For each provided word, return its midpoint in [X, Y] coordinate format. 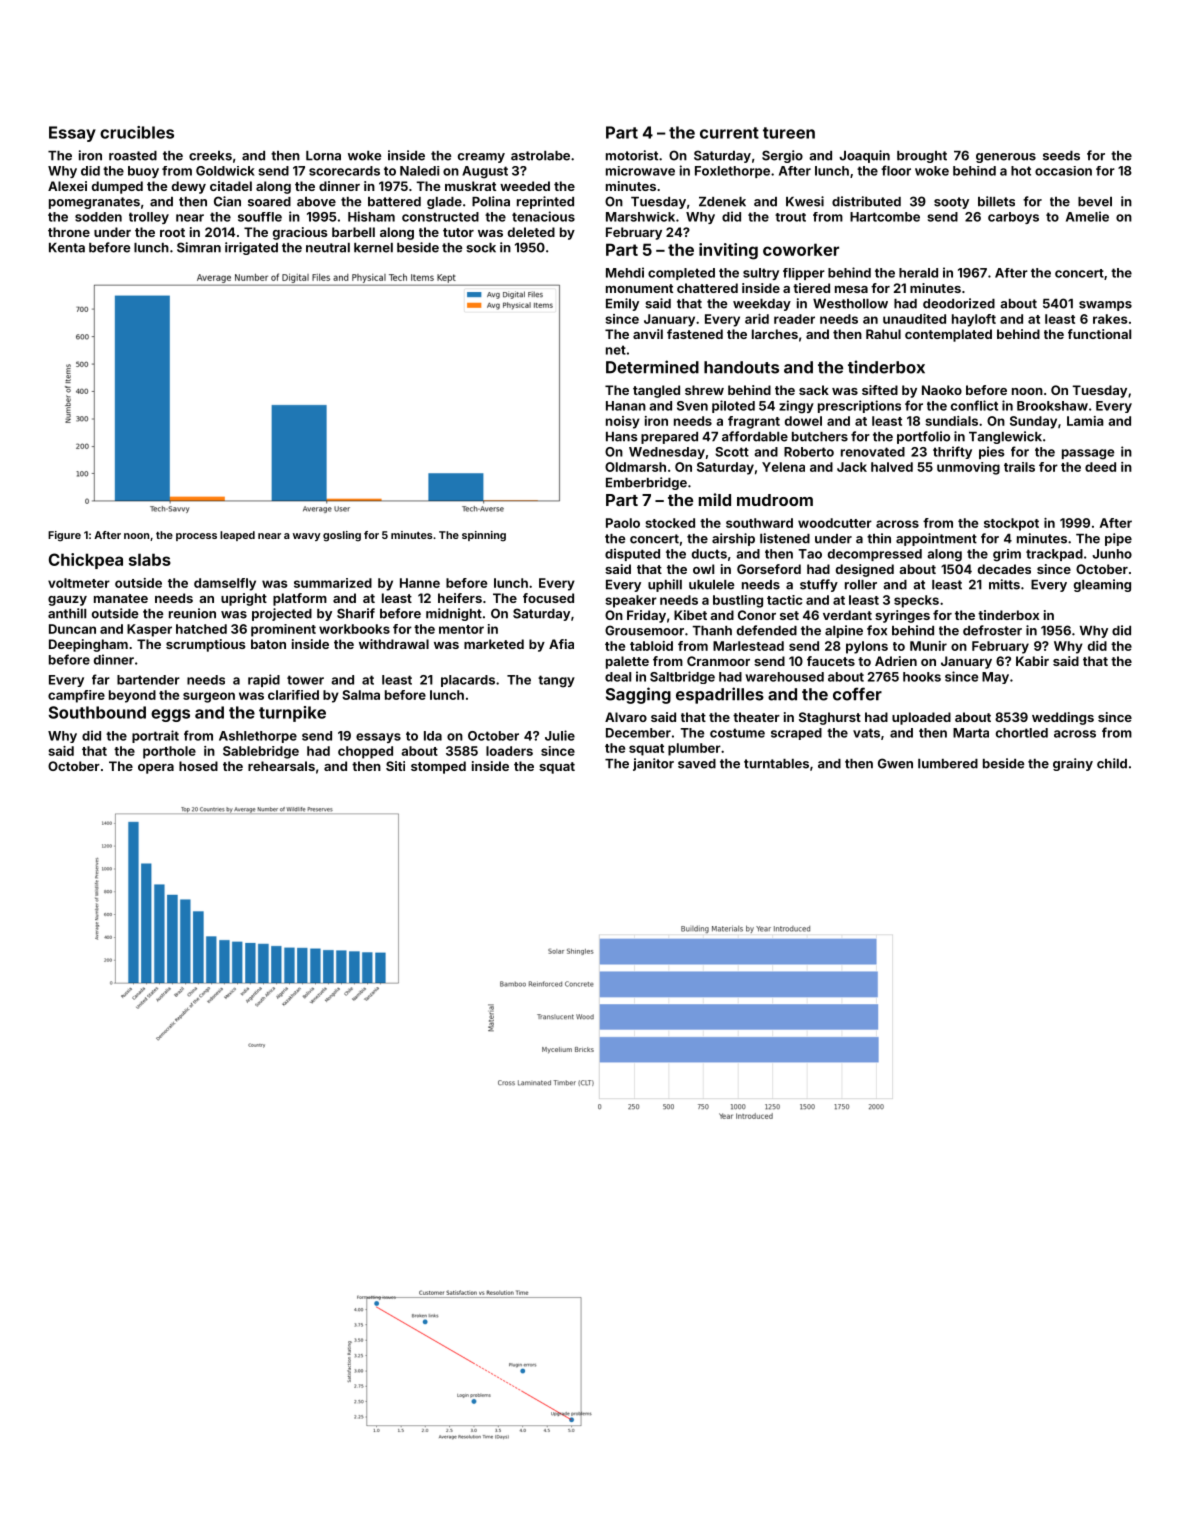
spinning [484, 536]
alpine [844, 631]
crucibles [137, 132]
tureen [789, 133]
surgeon [209, 697]
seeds [1061, 156]
